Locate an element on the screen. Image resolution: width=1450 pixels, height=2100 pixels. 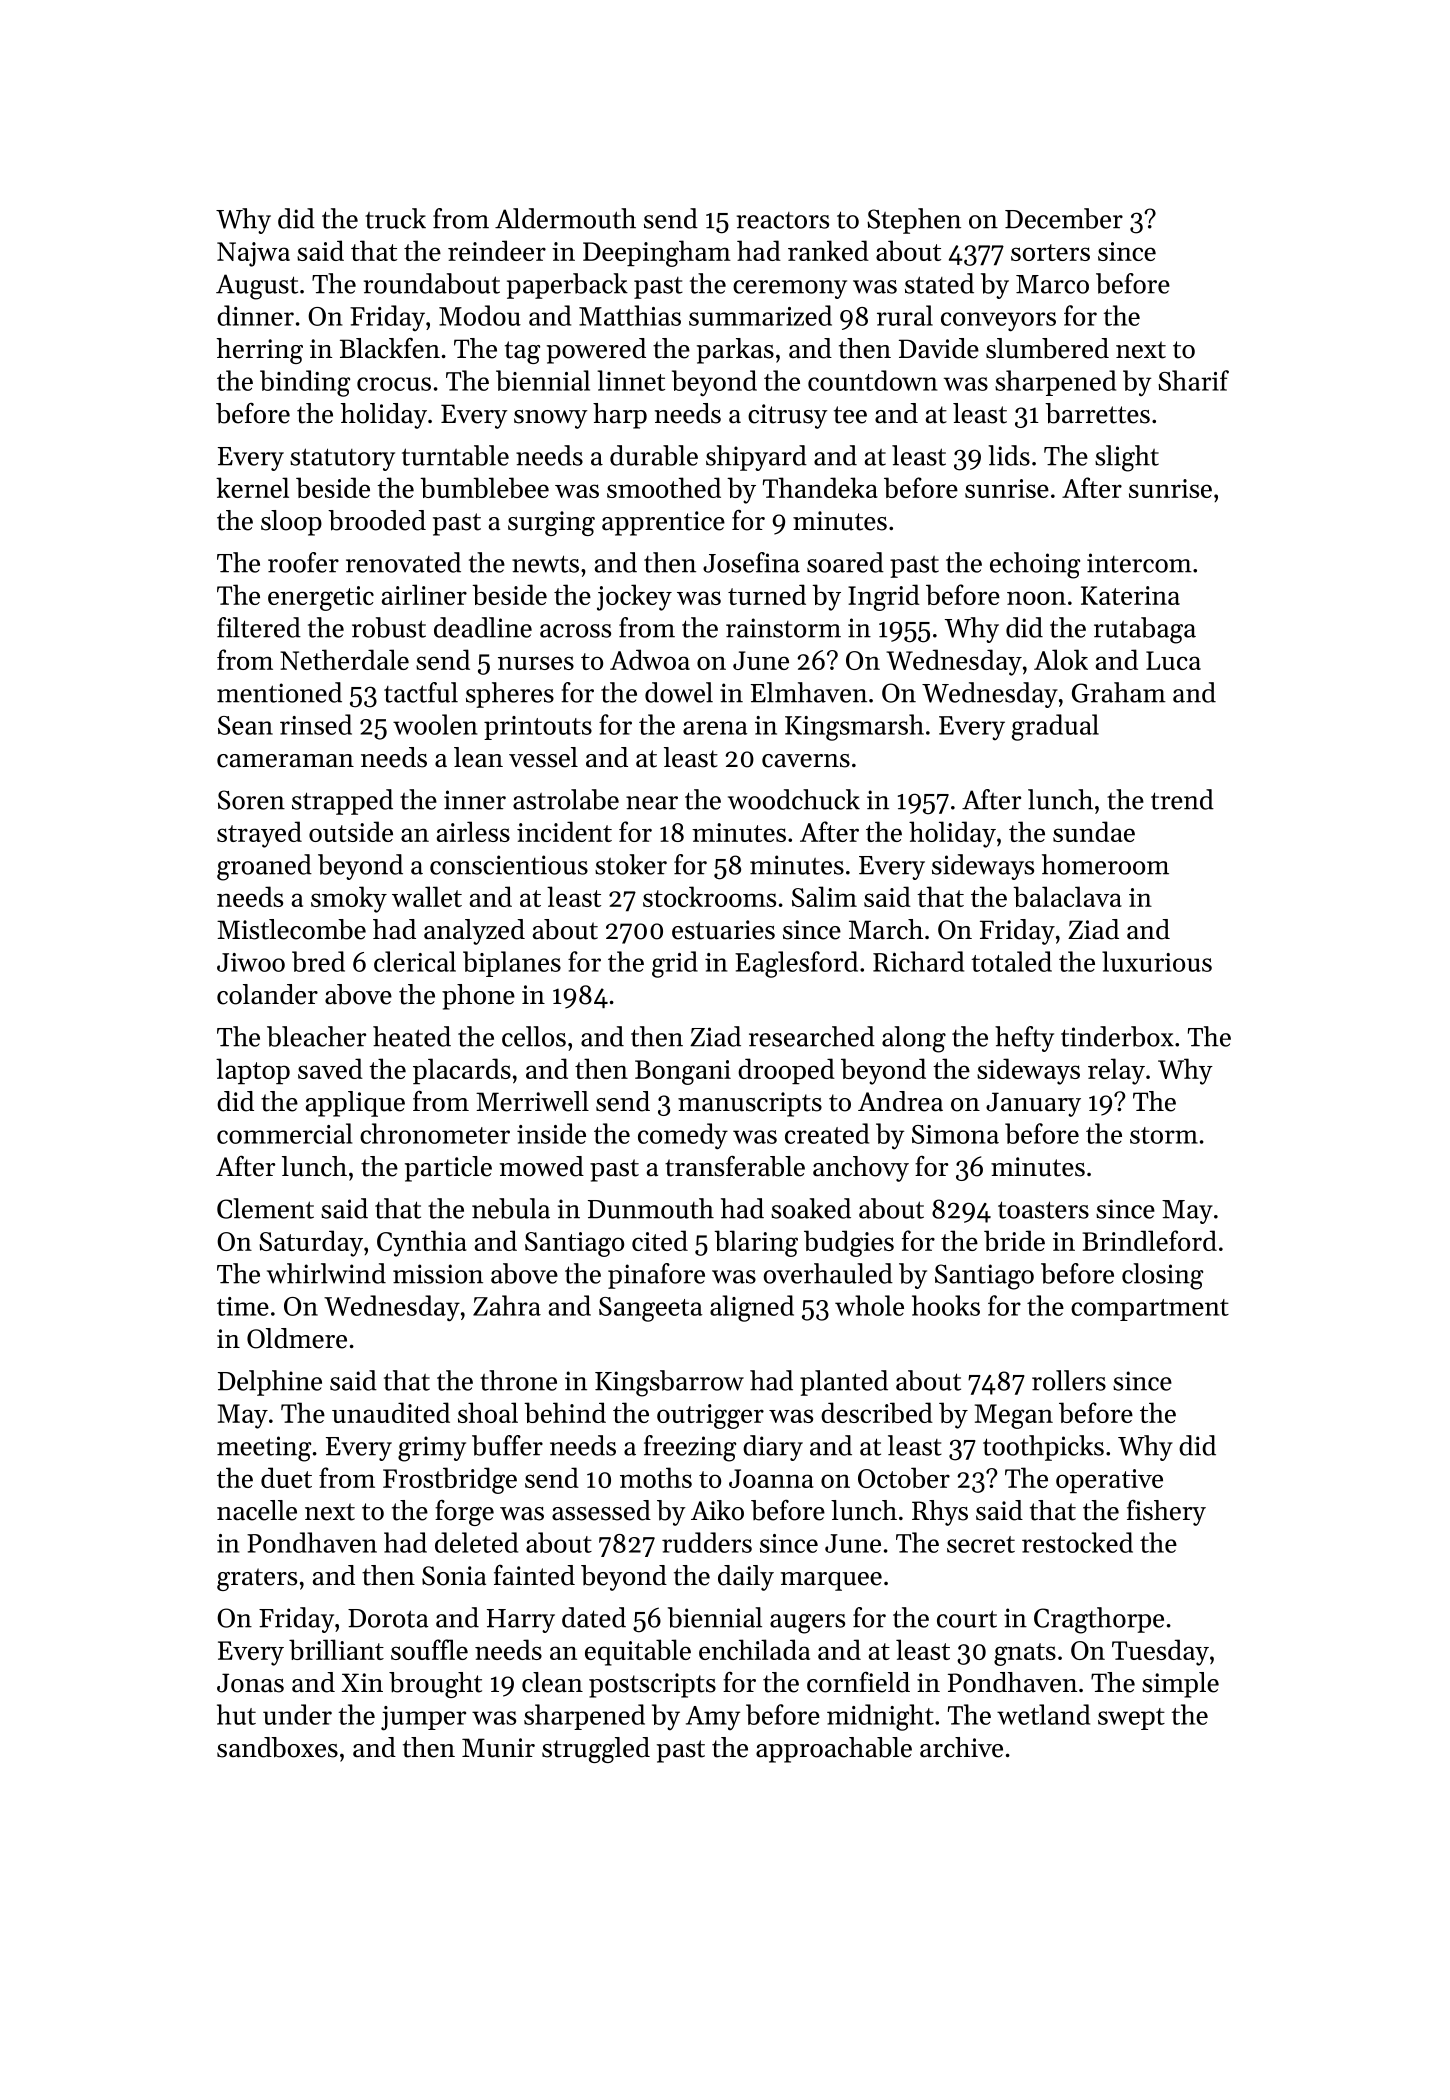
researched is located at coordinates (812, 1036).
